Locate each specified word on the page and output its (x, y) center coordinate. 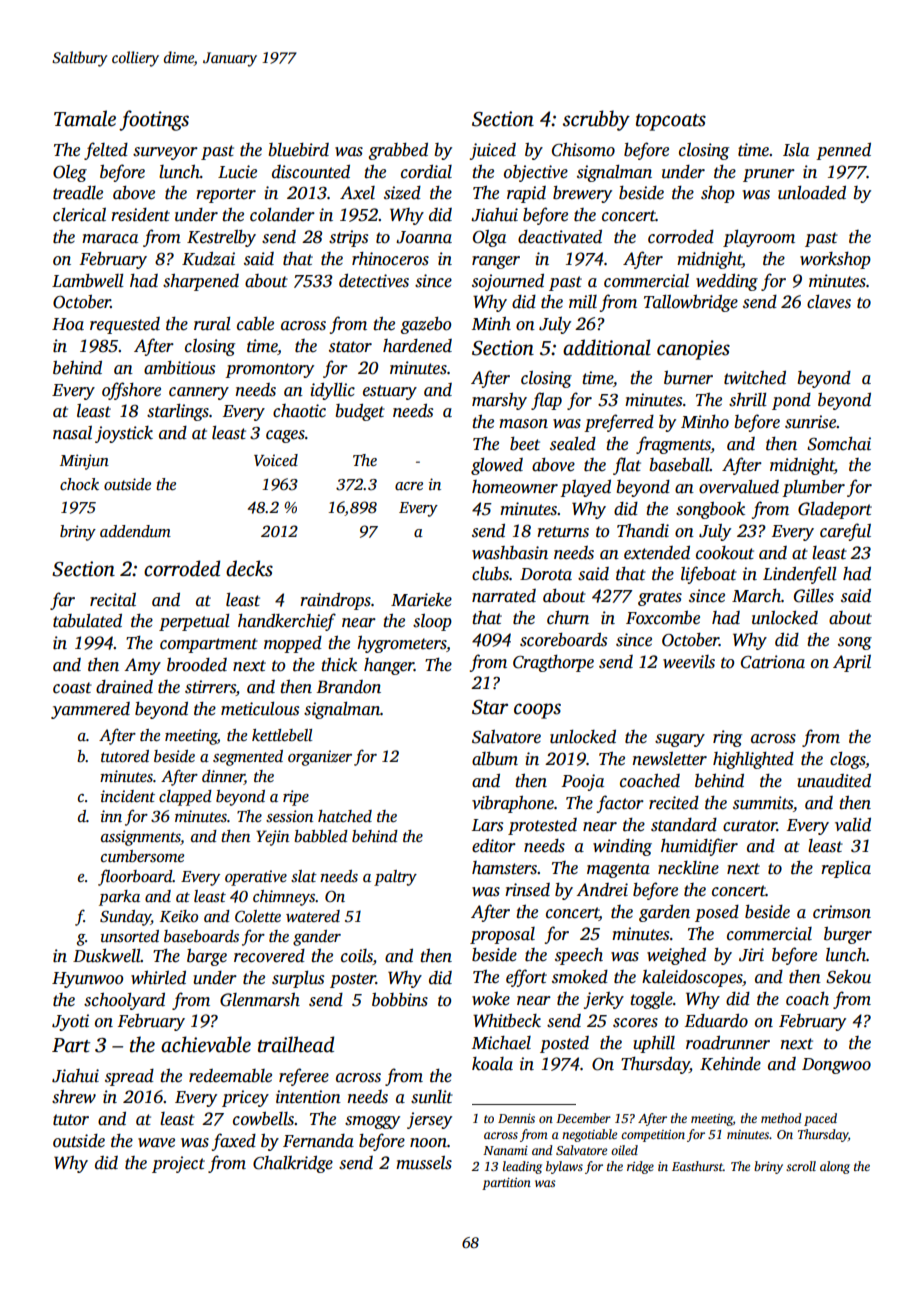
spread (129, 1077)
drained (124, 687)
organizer (320, 758)
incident (128, 796)
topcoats (671, 122)
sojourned (508, 282)
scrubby (596, 120)
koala (492, 1064)
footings (154, 120)
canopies (693, 350)
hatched (345, 816)
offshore (131, 391)
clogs (847, 760)
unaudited (834, 781)
